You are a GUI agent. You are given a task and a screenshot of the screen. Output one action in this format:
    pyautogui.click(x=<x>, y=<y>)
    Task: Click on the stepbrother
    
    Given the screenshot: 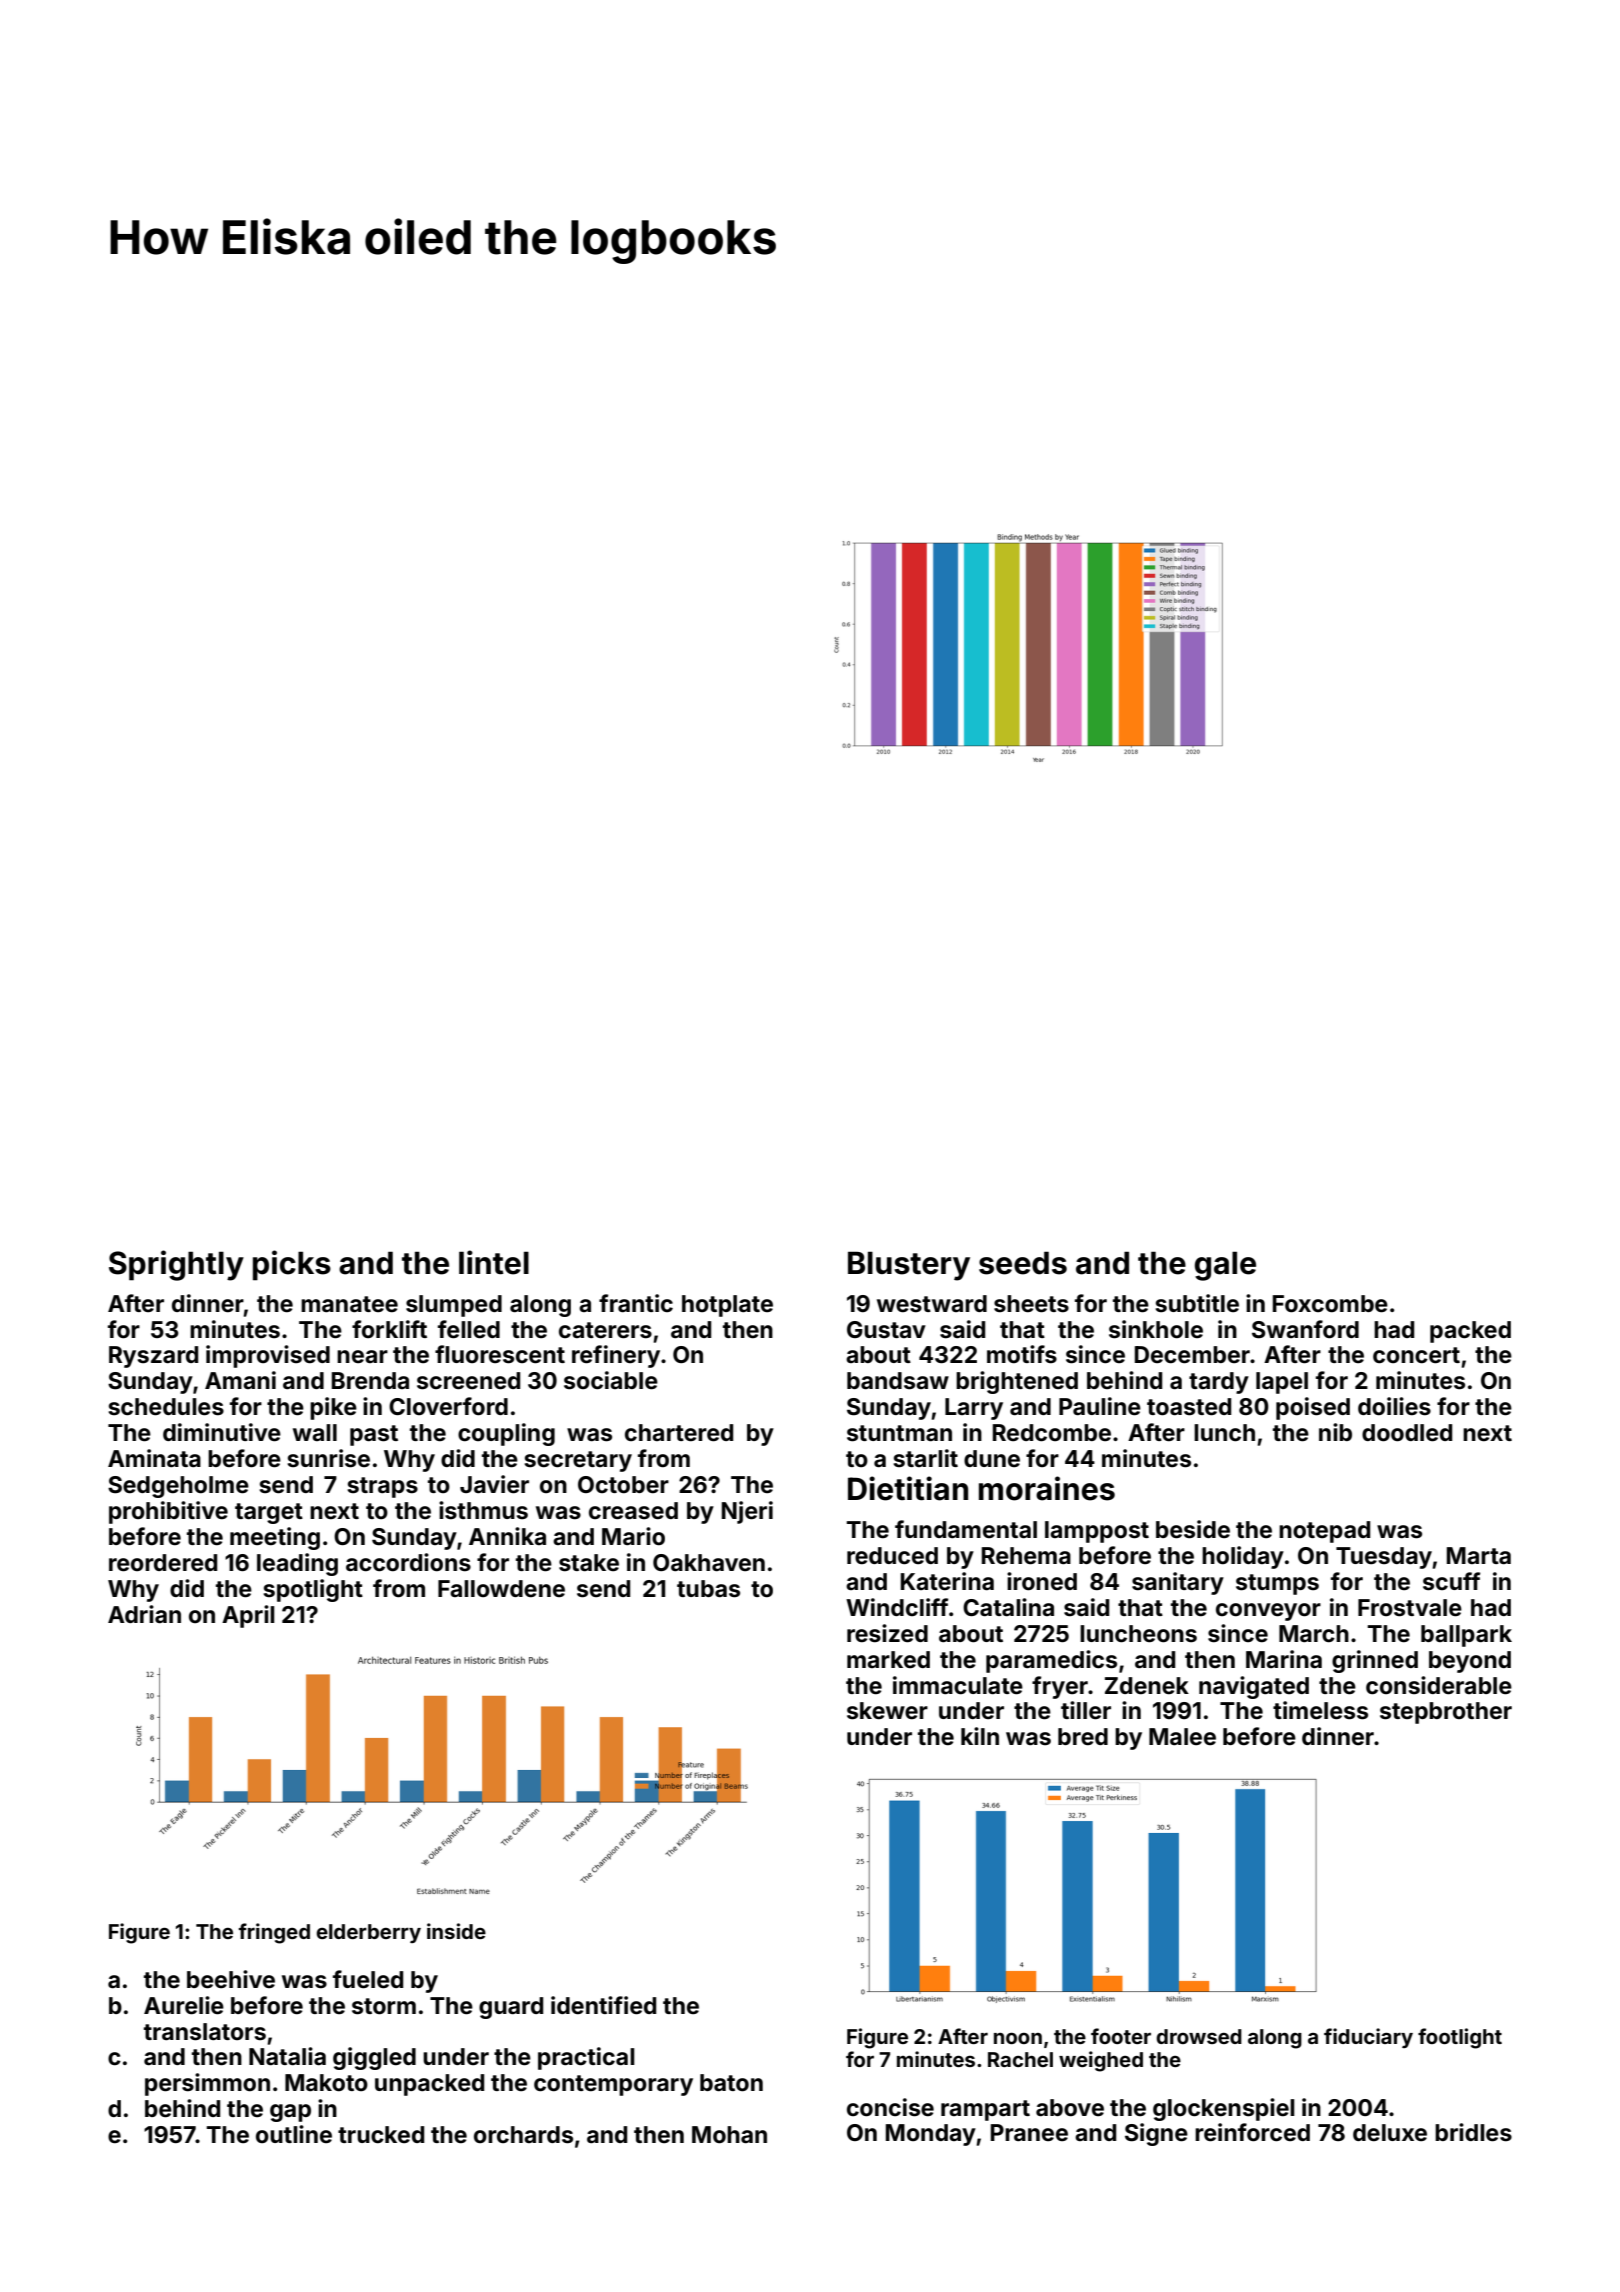 What is the action you would take?
    pyautogui.click(x=1446, y=1713)
